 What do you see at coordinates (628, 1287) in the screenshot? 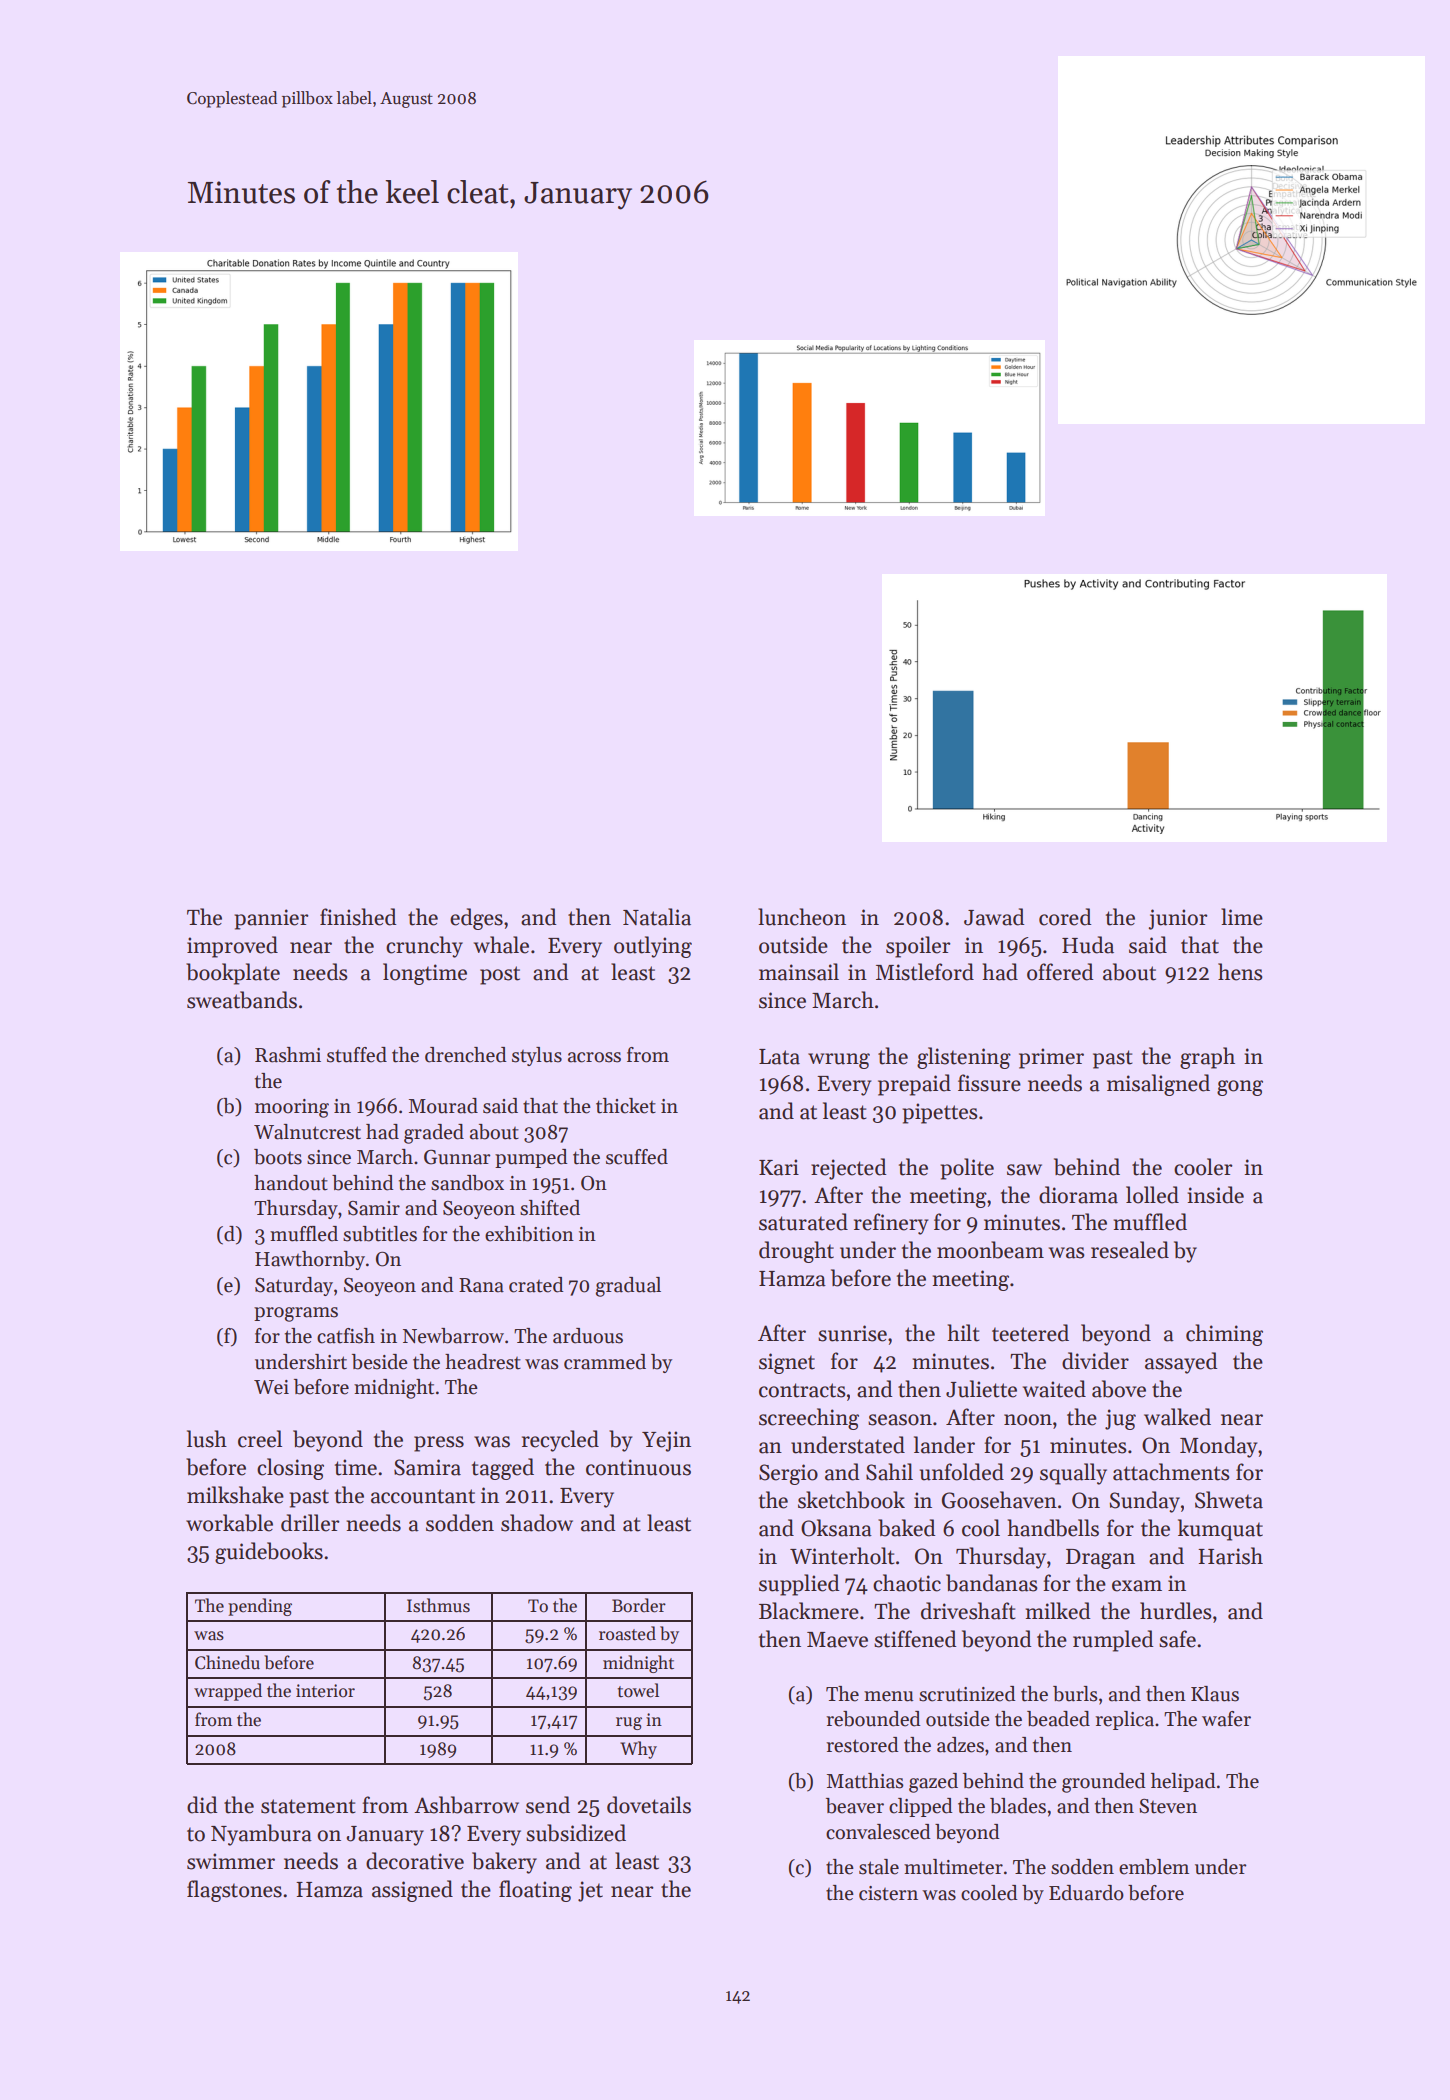
I see `gradual` at bounding box center [628, 1287].
